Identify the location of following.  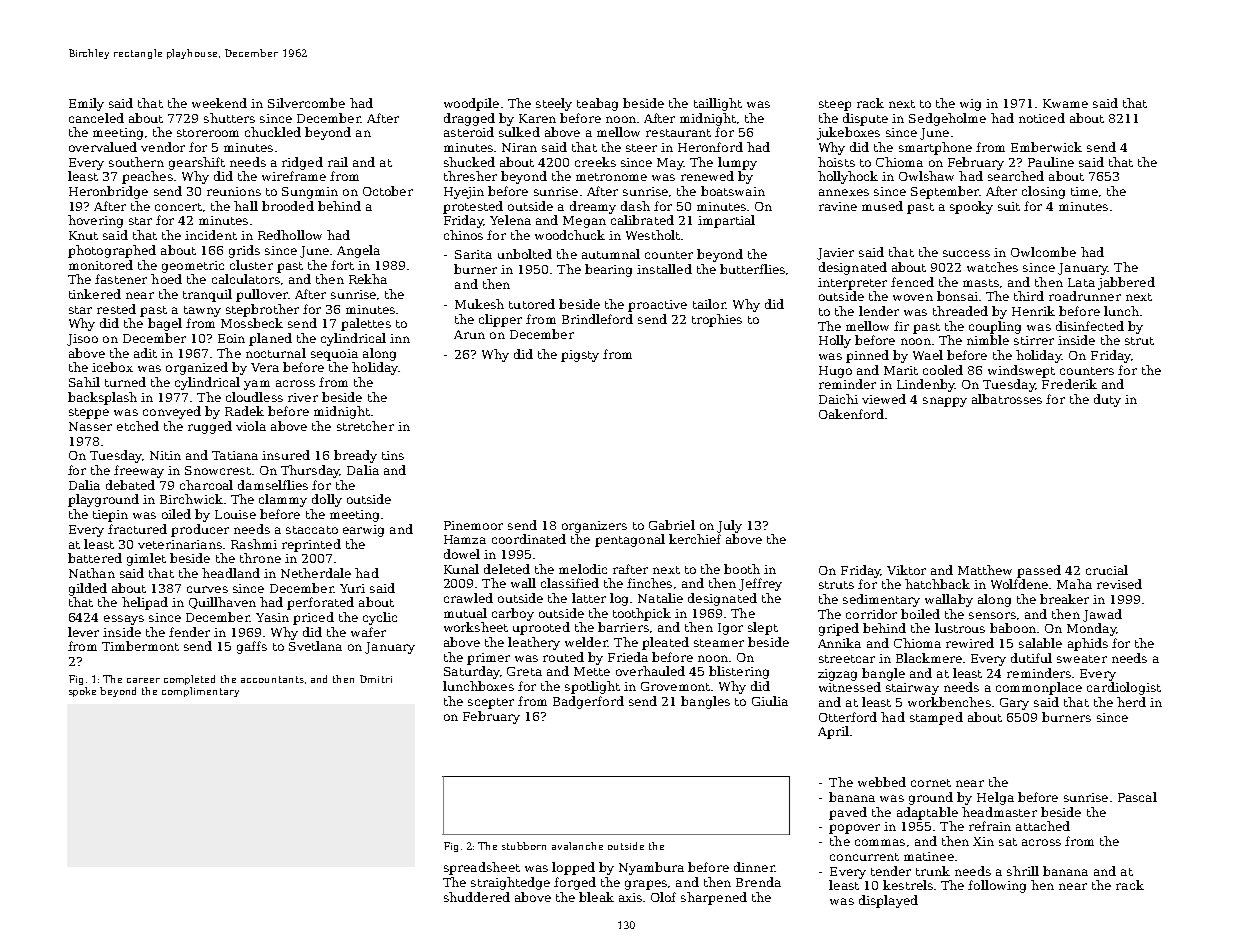
(997, 886).
